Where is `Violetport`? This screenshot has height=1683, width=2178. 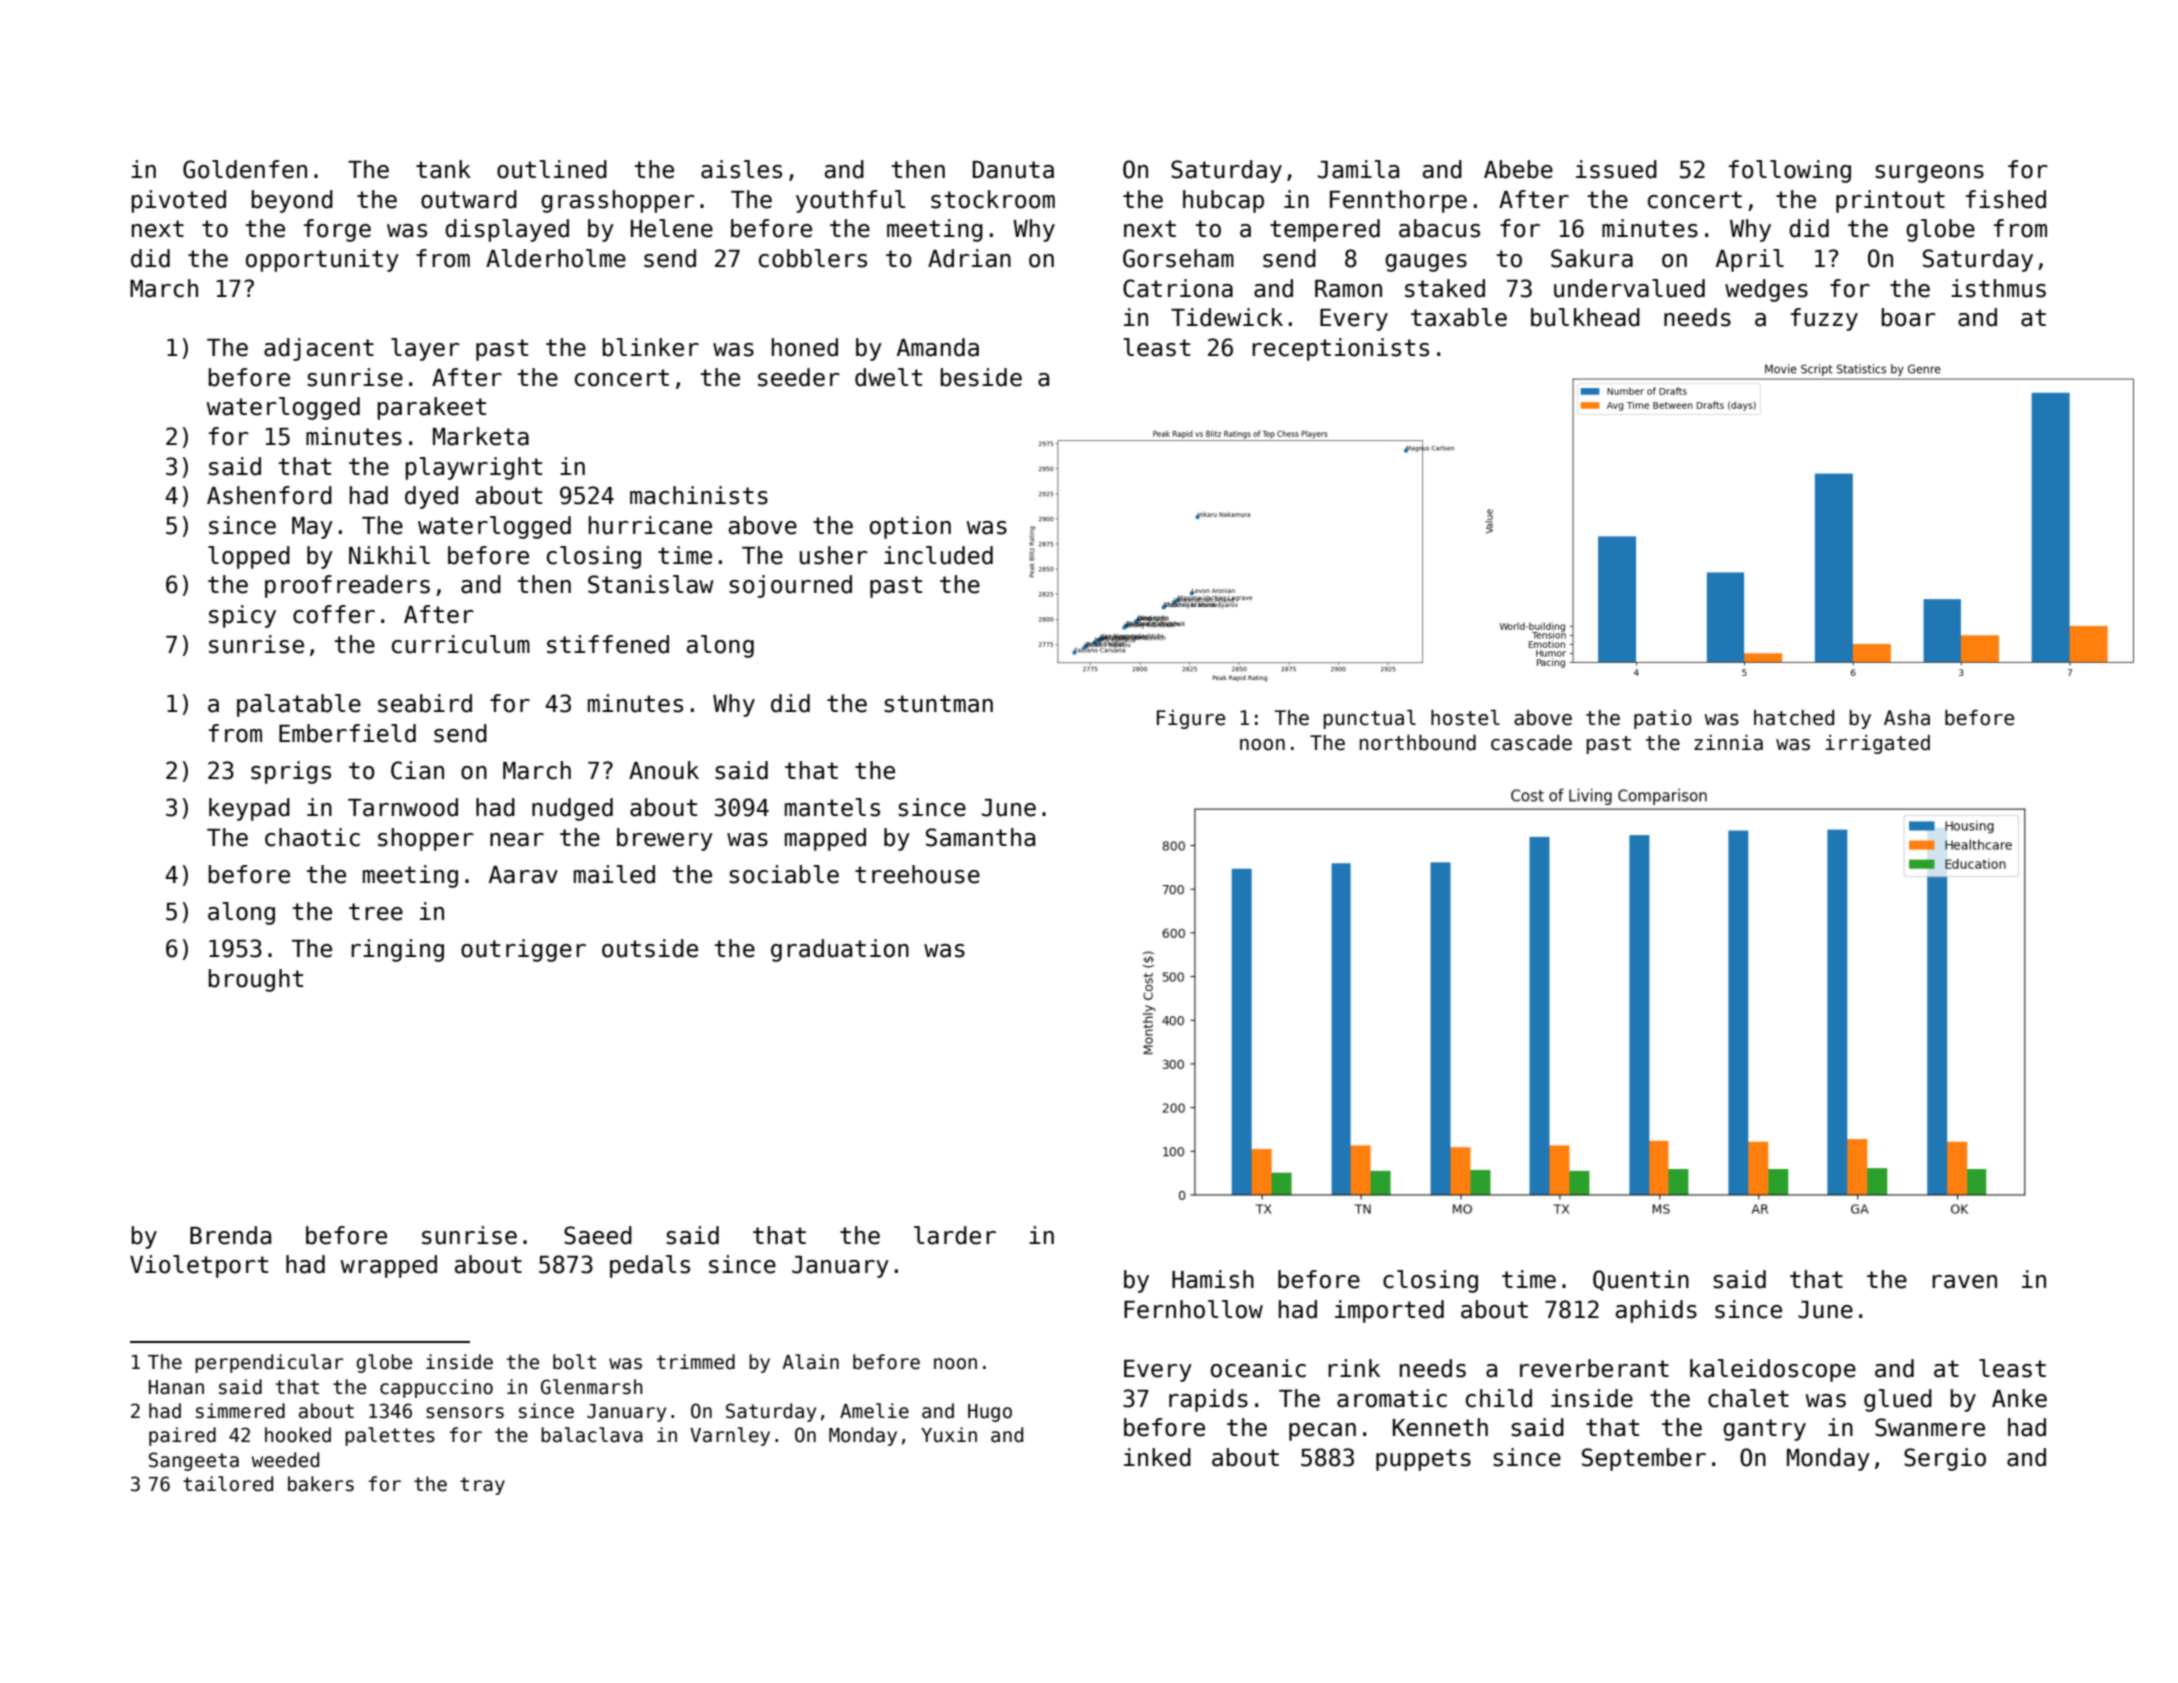 Violetport is located at coordinates (199, 1266).
